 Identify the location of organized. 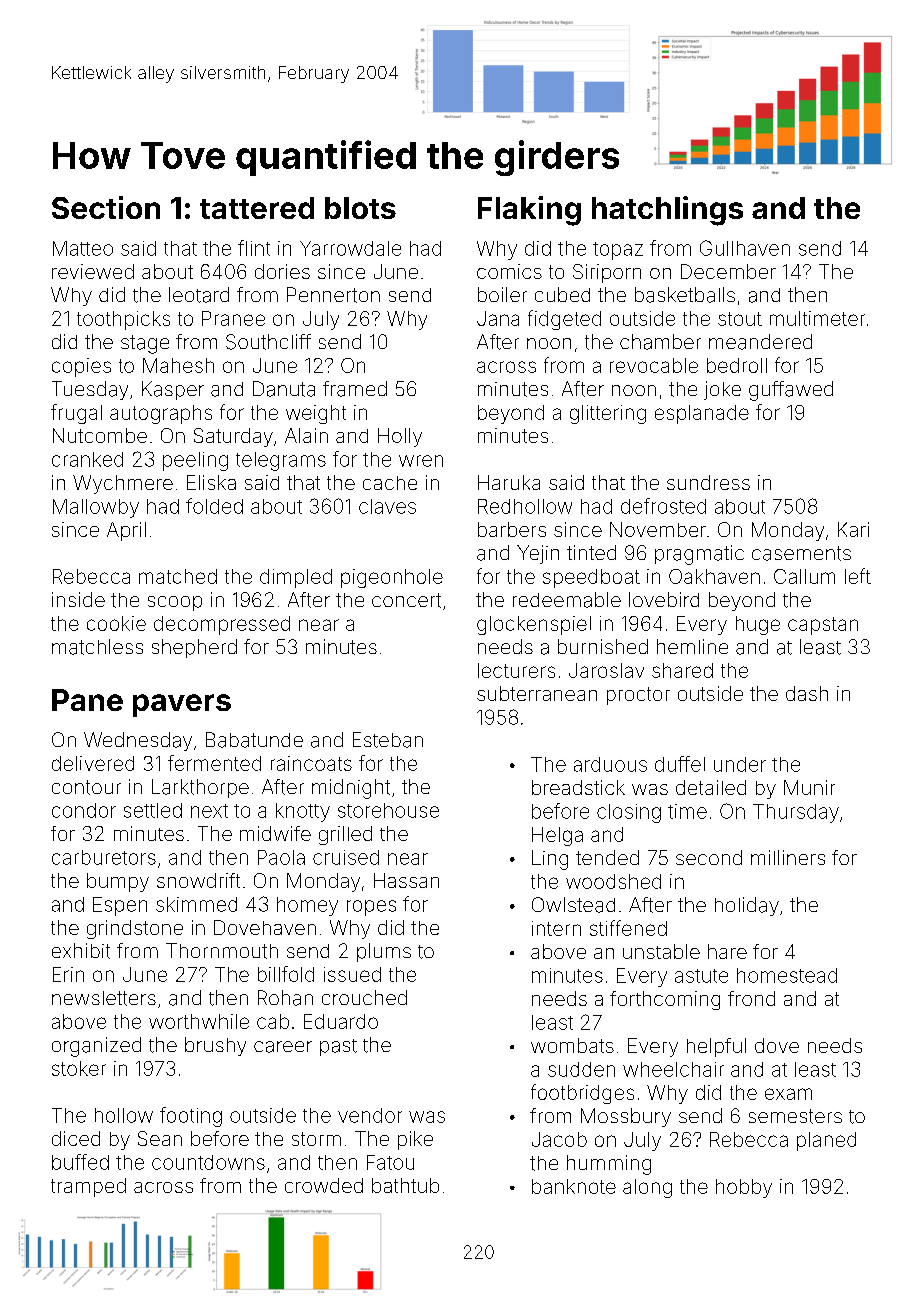
(96, 1047).
